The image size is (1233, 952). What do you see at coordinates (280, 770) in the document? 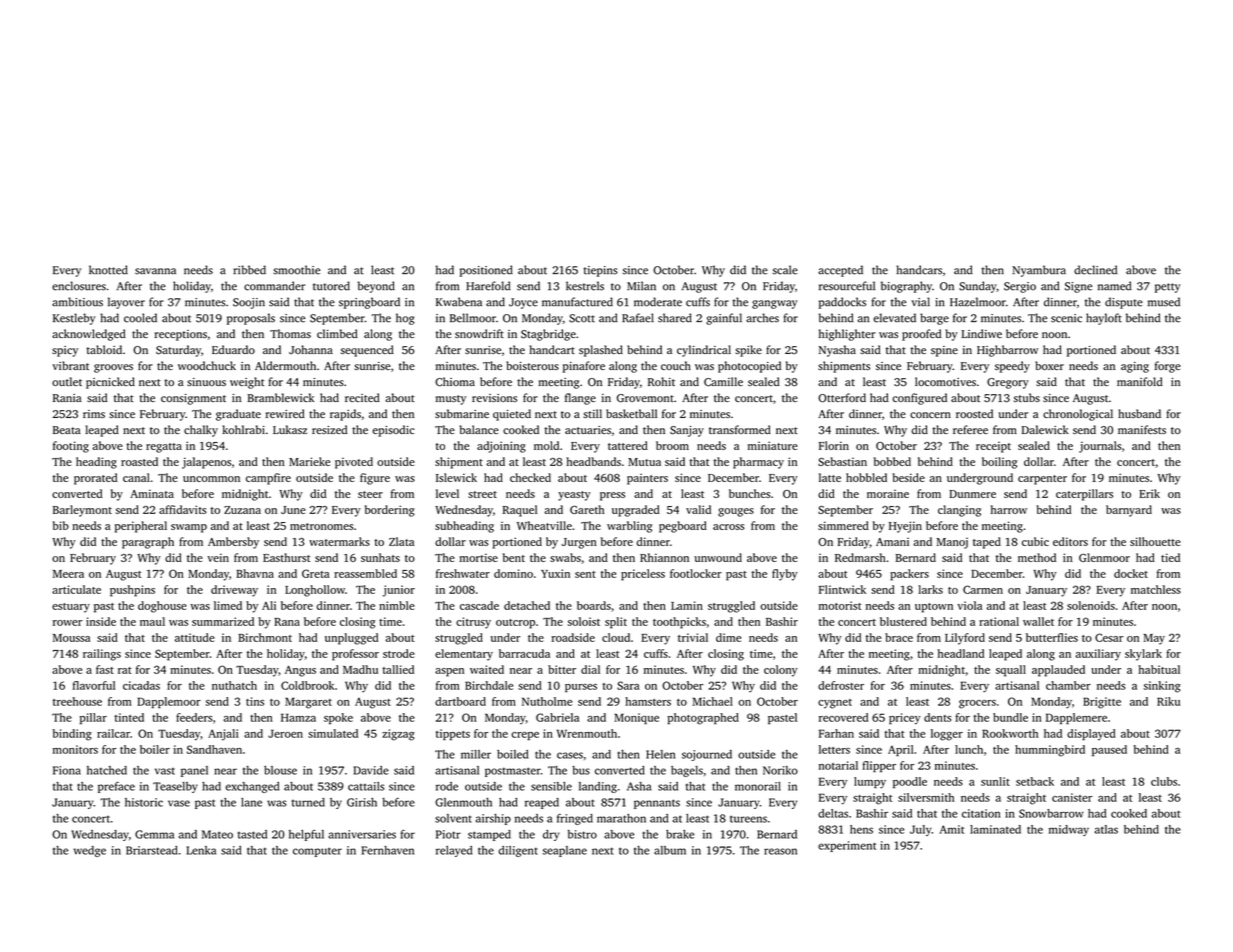
I see `blouse` at bounding box center [280, 770].
